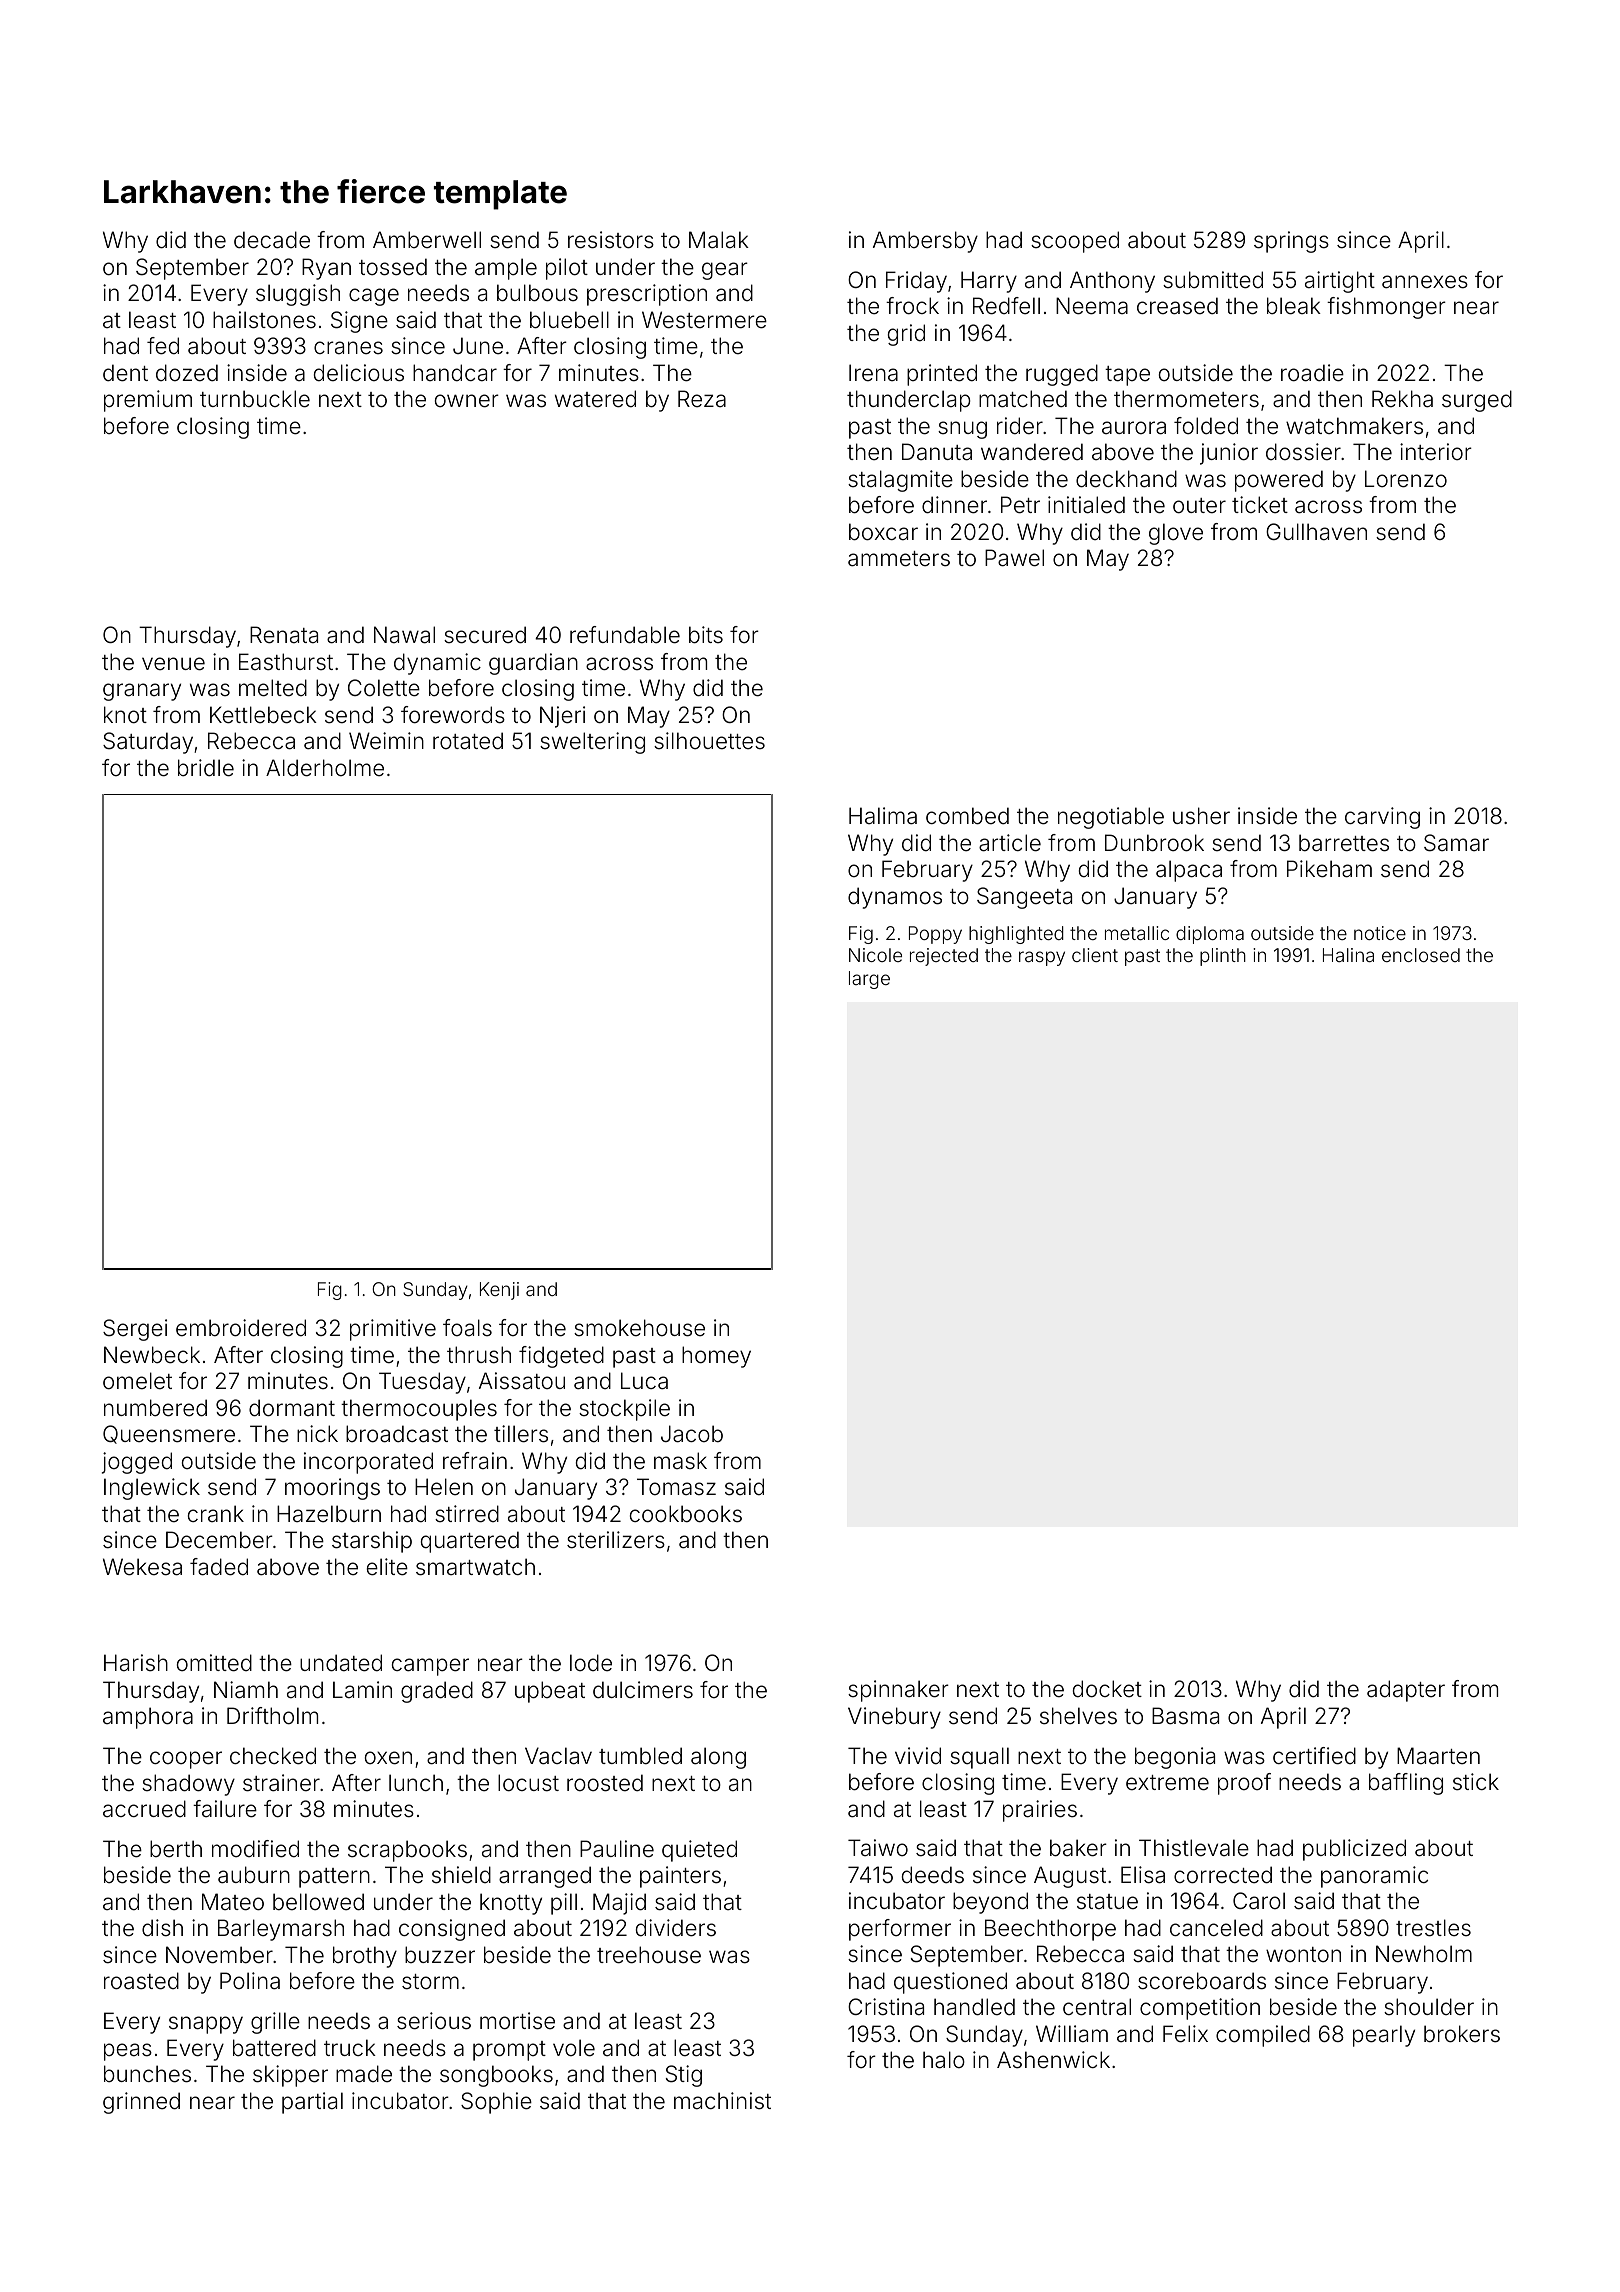 The height and width of the screenshot is (2292, 1620). What do you see at coordinates (141, 1981) in the screenshot?
I see `roasted` at bounding box center [141, 1981].
